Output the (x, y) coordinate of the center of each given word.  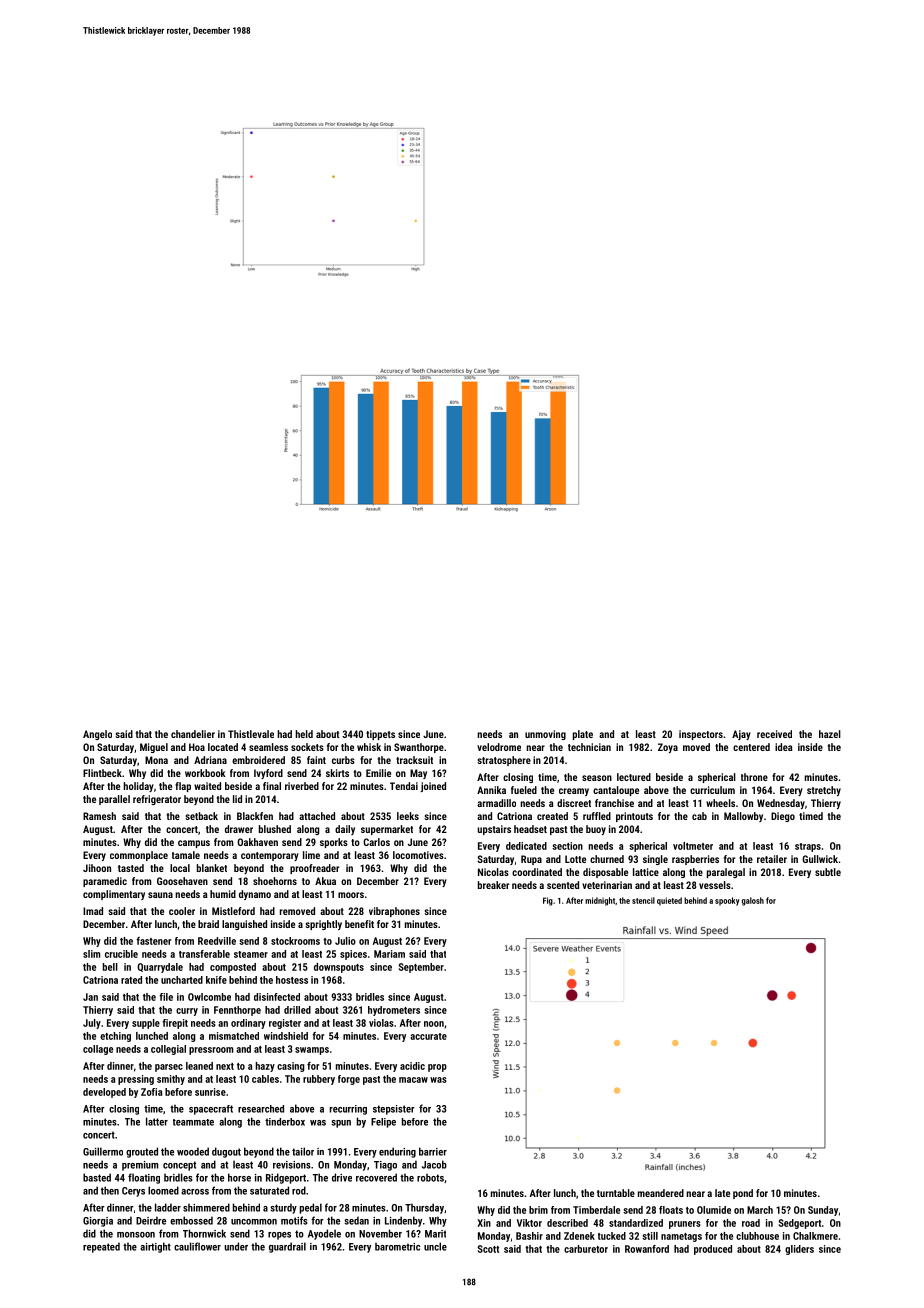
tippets (380, 735)
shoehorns (275, 881)
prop (437, 1068)
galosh (753, 901)
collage (98, 1050)
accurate (428, 1036)
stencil (643, 900)
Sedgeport (800, 1224)
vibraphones (394, 912)
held (304, 734)
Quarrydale (160, 968)
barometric (397, 1246)
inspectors (701, 735)
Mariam (389, 954)
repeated (101, 1247)
